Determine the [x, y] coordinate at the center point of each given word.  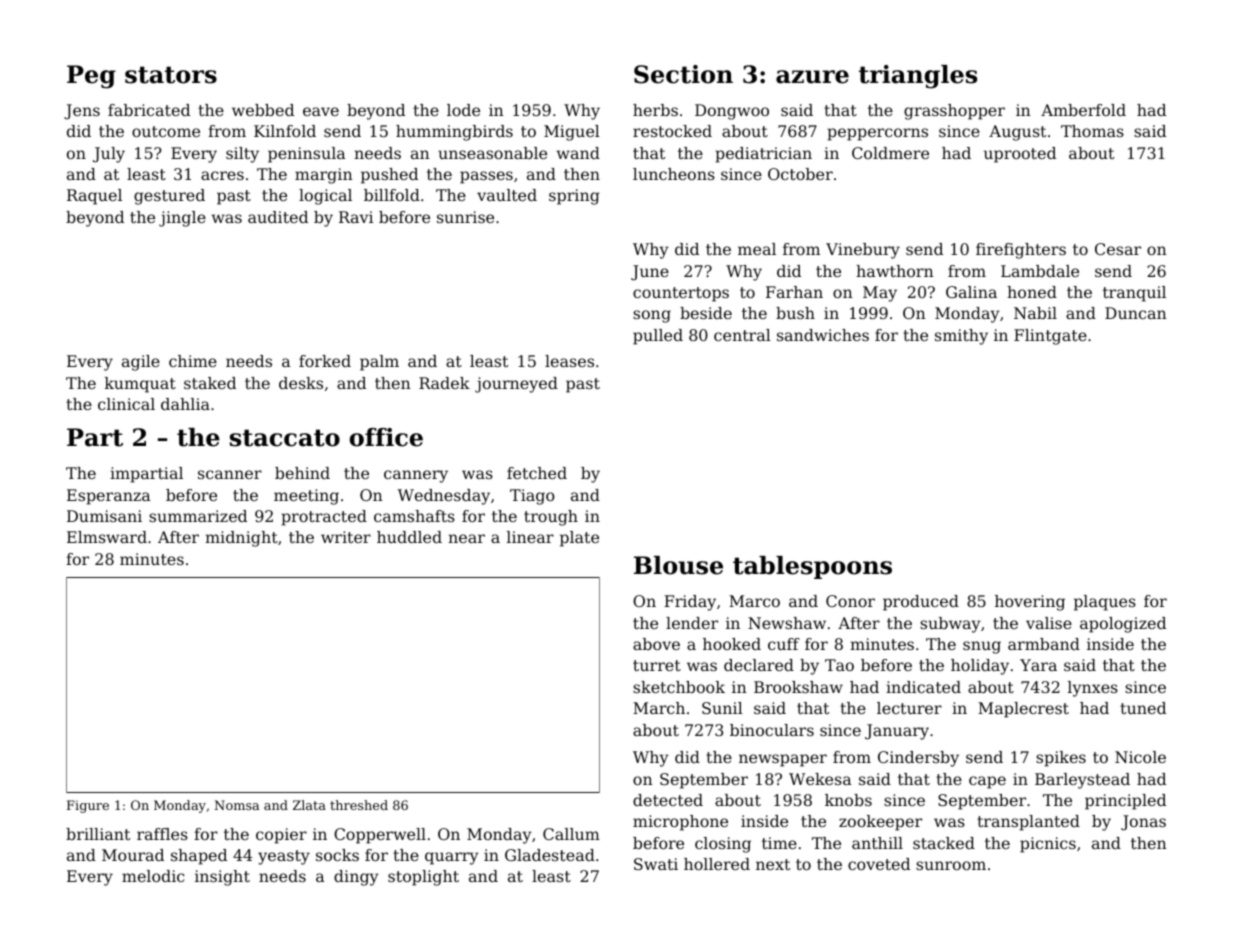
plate [579, 539]
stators [171, 75]
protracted [324, 518]
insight [222, 878]
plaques [1105, 603]
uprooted [1020, 155]
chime [193, 361]
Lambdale [1040, 271]
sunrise [465, 217]
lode [463, 110]
